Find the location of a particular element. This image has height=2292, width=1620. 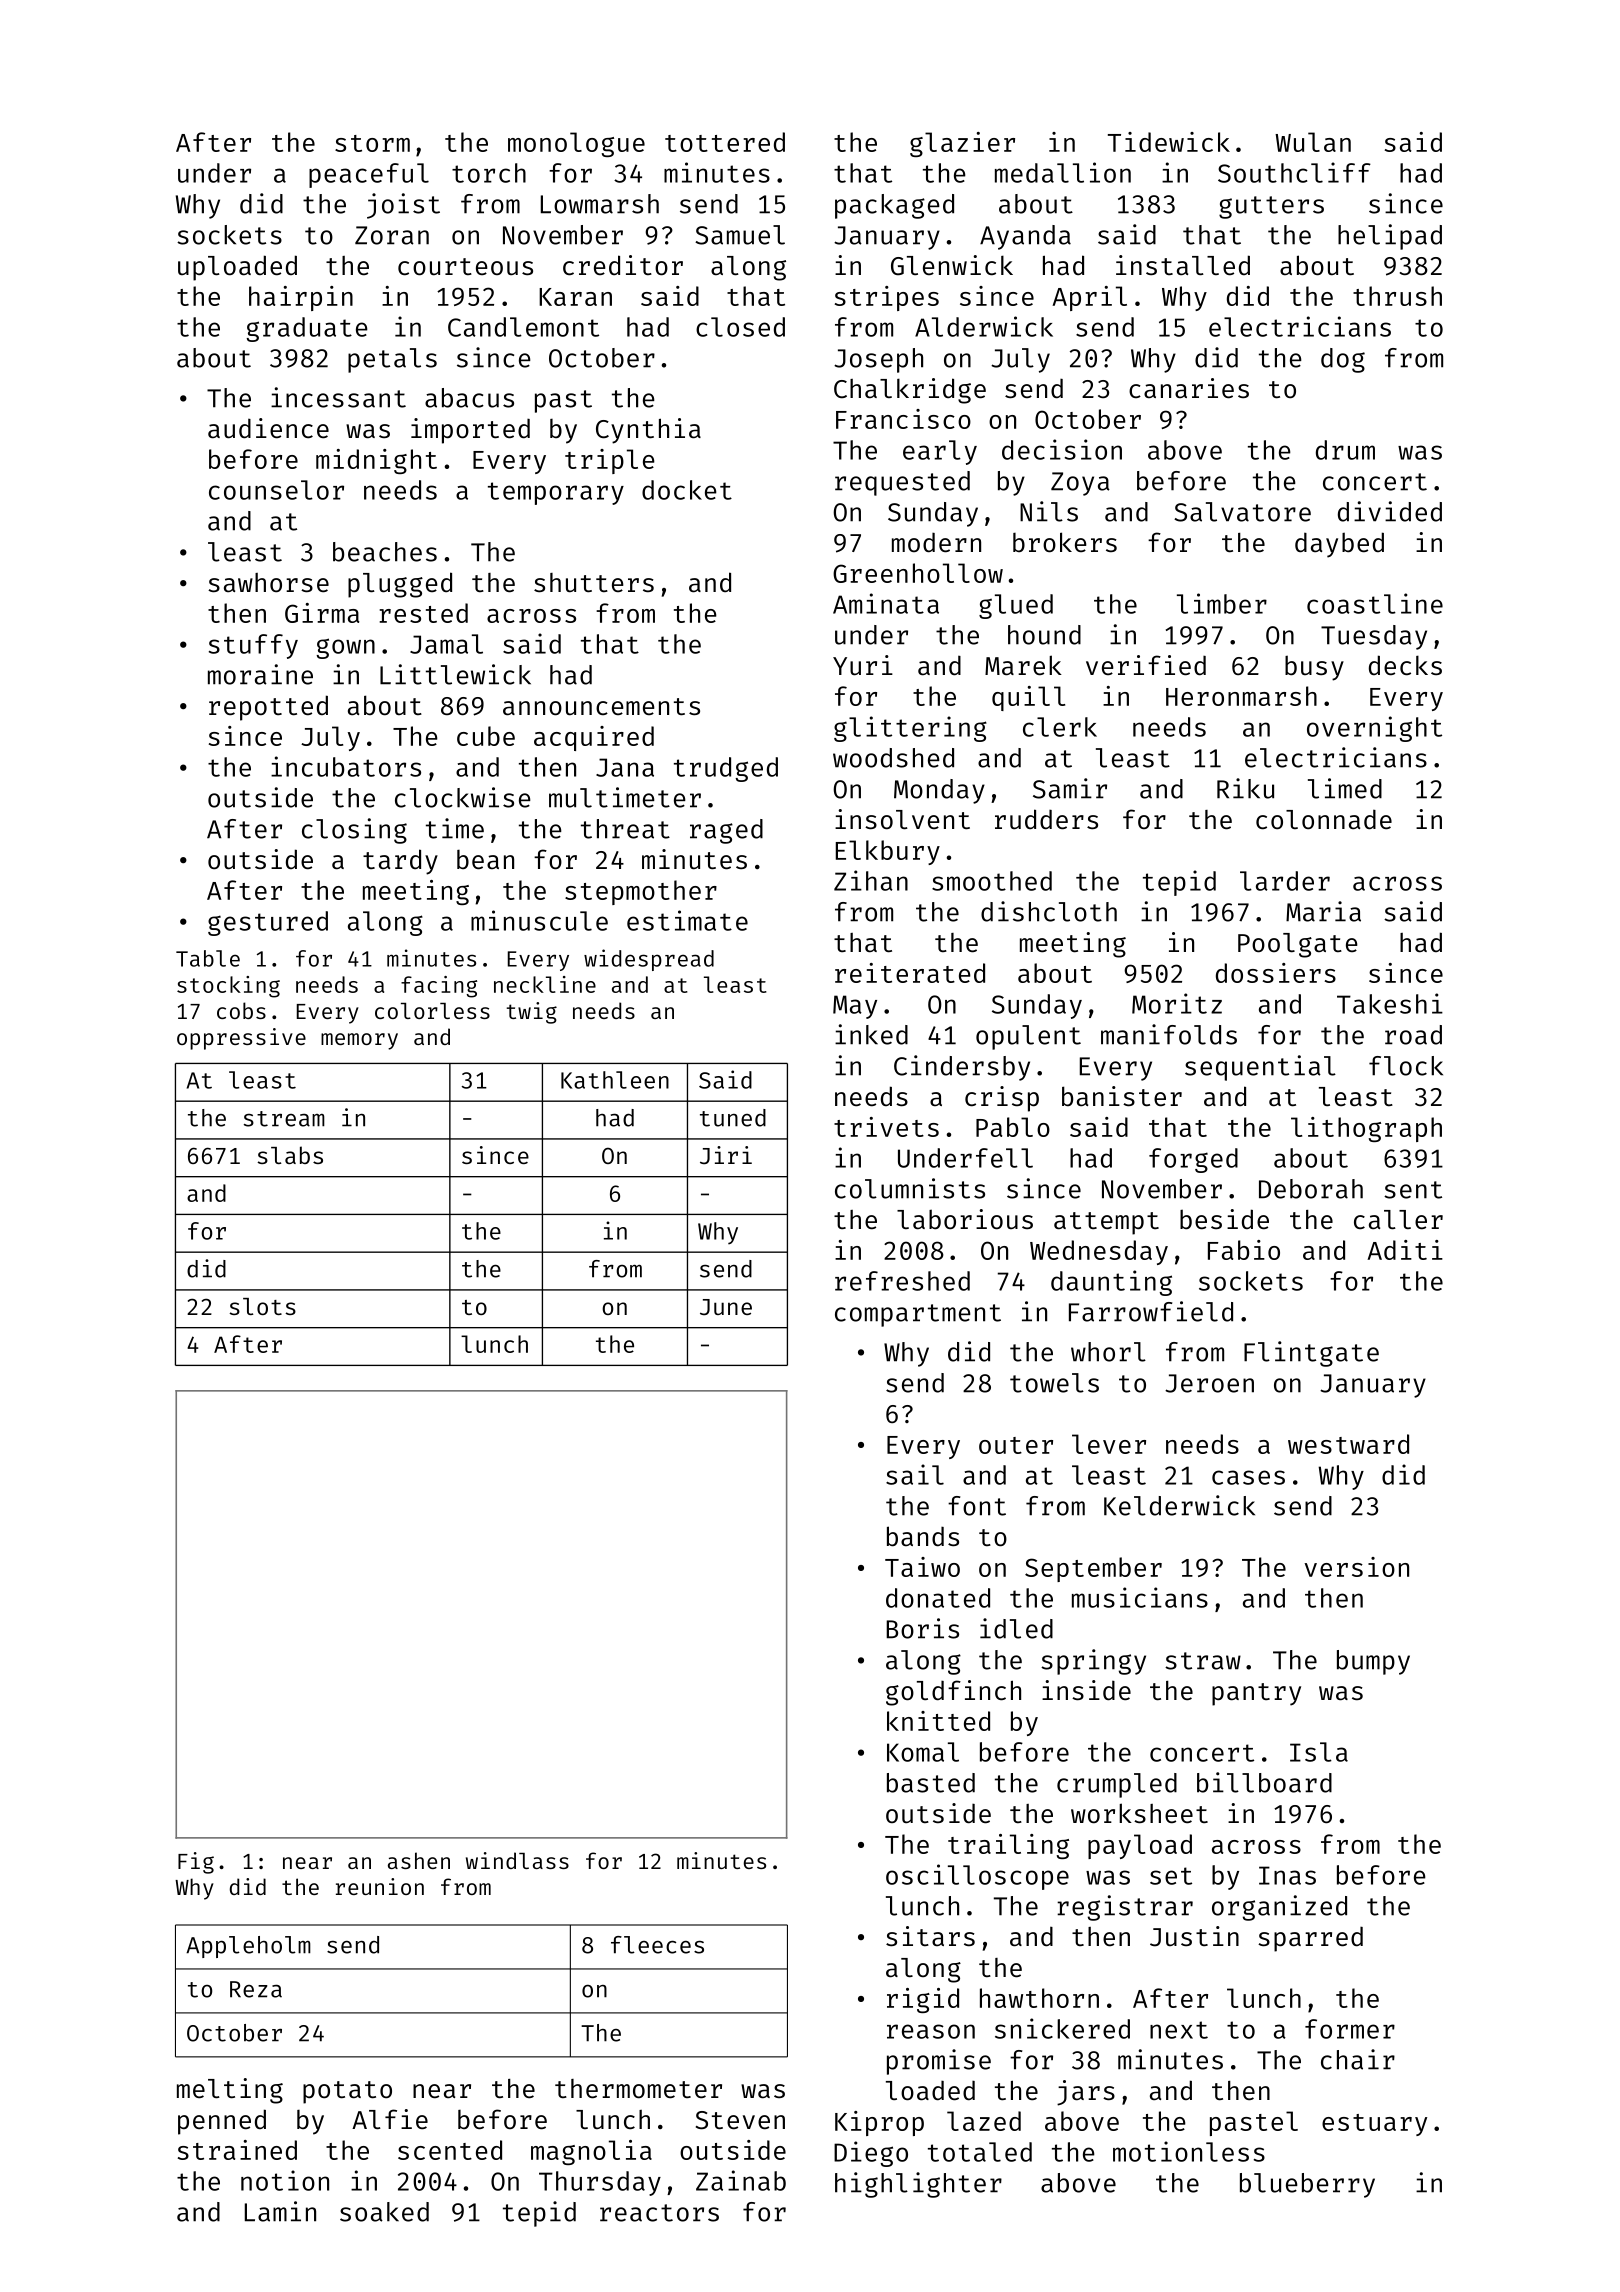

slots is located at coordinates (262, 1306).
